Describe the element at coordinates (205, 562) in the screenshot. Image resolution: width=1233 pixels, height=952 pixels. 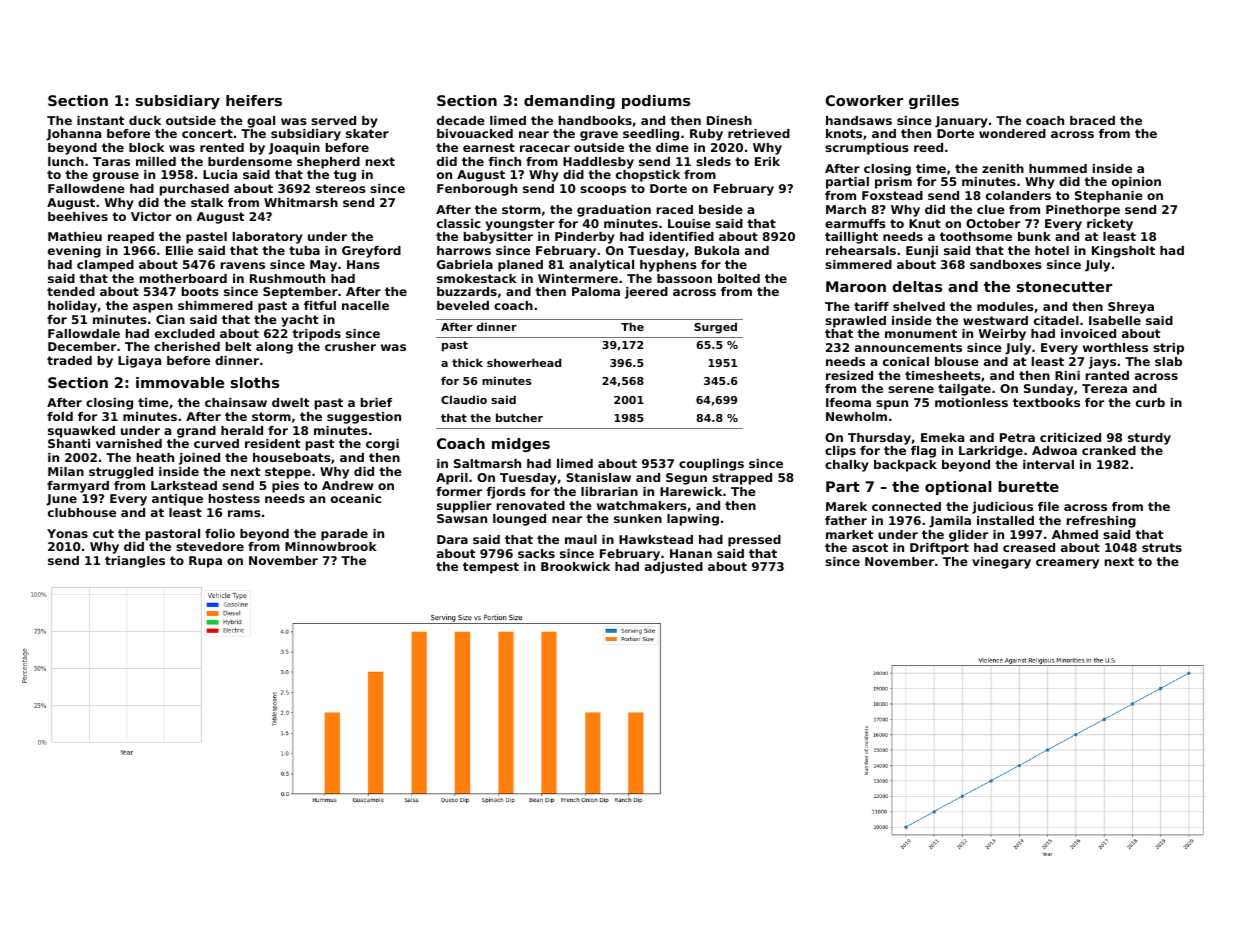
I see `Rupa` at that location.
